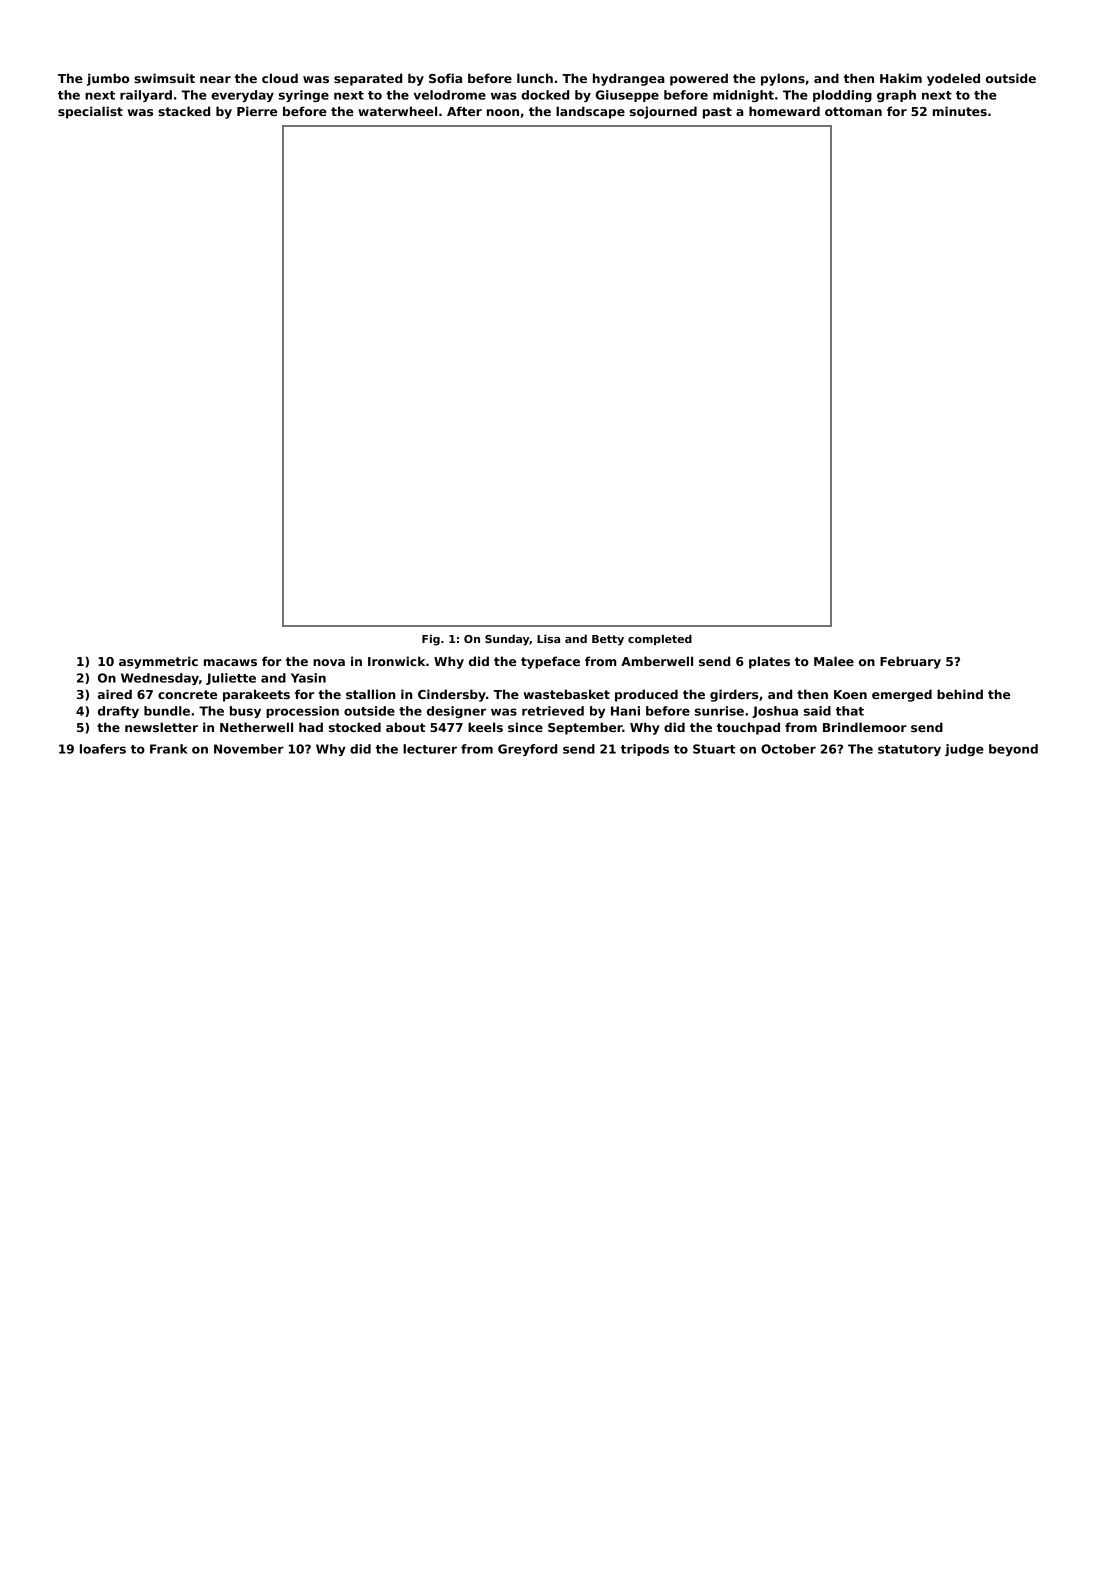  Describe the element at coordinates (169, 749) in the image. I see `Frank` at that location.
